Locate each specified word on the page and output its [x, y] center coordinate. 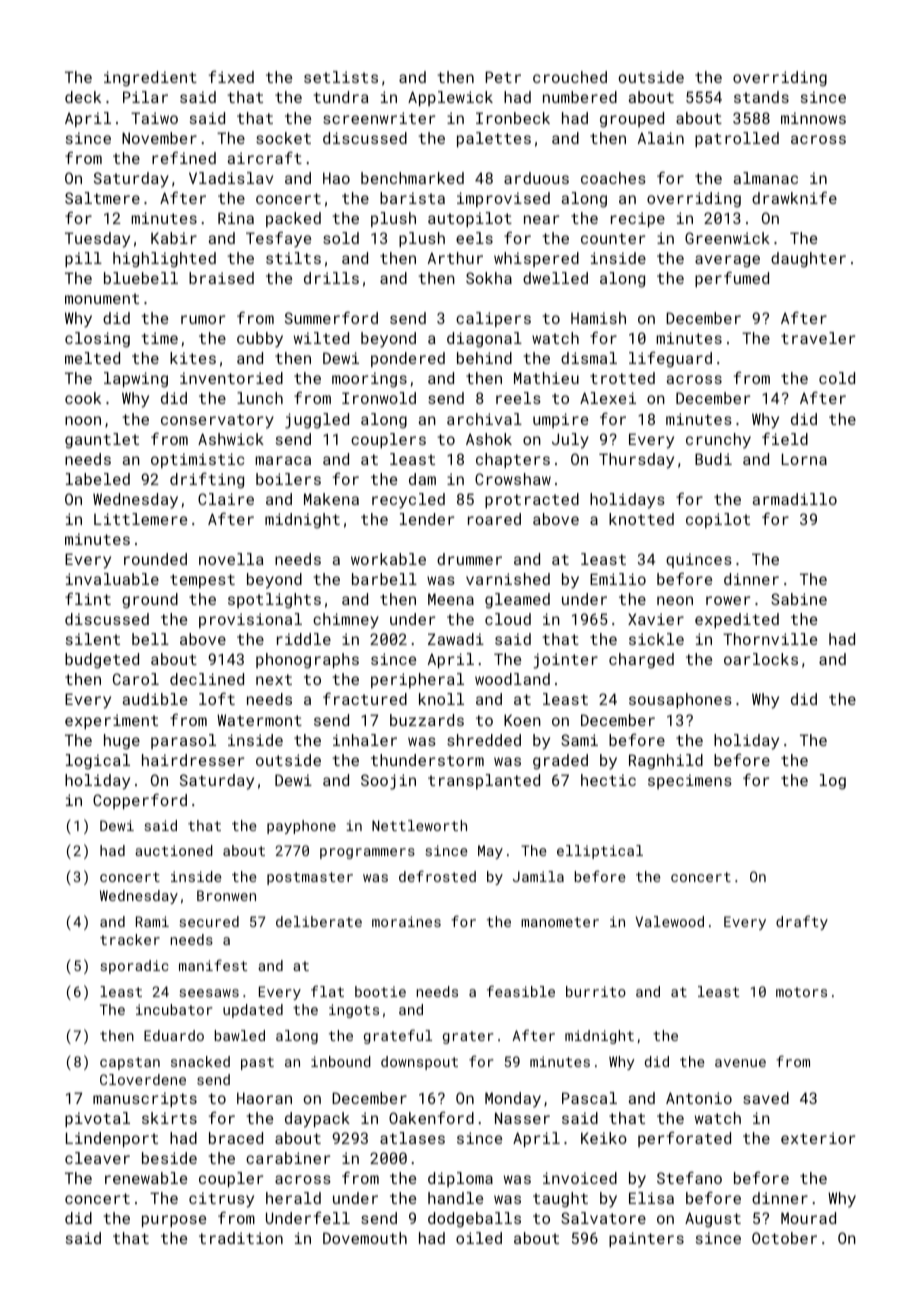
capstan [130, 1063]
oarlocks [761, 659]
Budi [713, 459]
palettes [494, 139]
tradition [241, 1238]
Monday [513, 1100]
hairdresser [193, 760]
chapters [513, 460]
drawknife [794, 198]
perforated [684, 1139]
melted [92, 358]
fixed [231, 76]
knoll [441, 699]
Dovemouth [365, 1238]
